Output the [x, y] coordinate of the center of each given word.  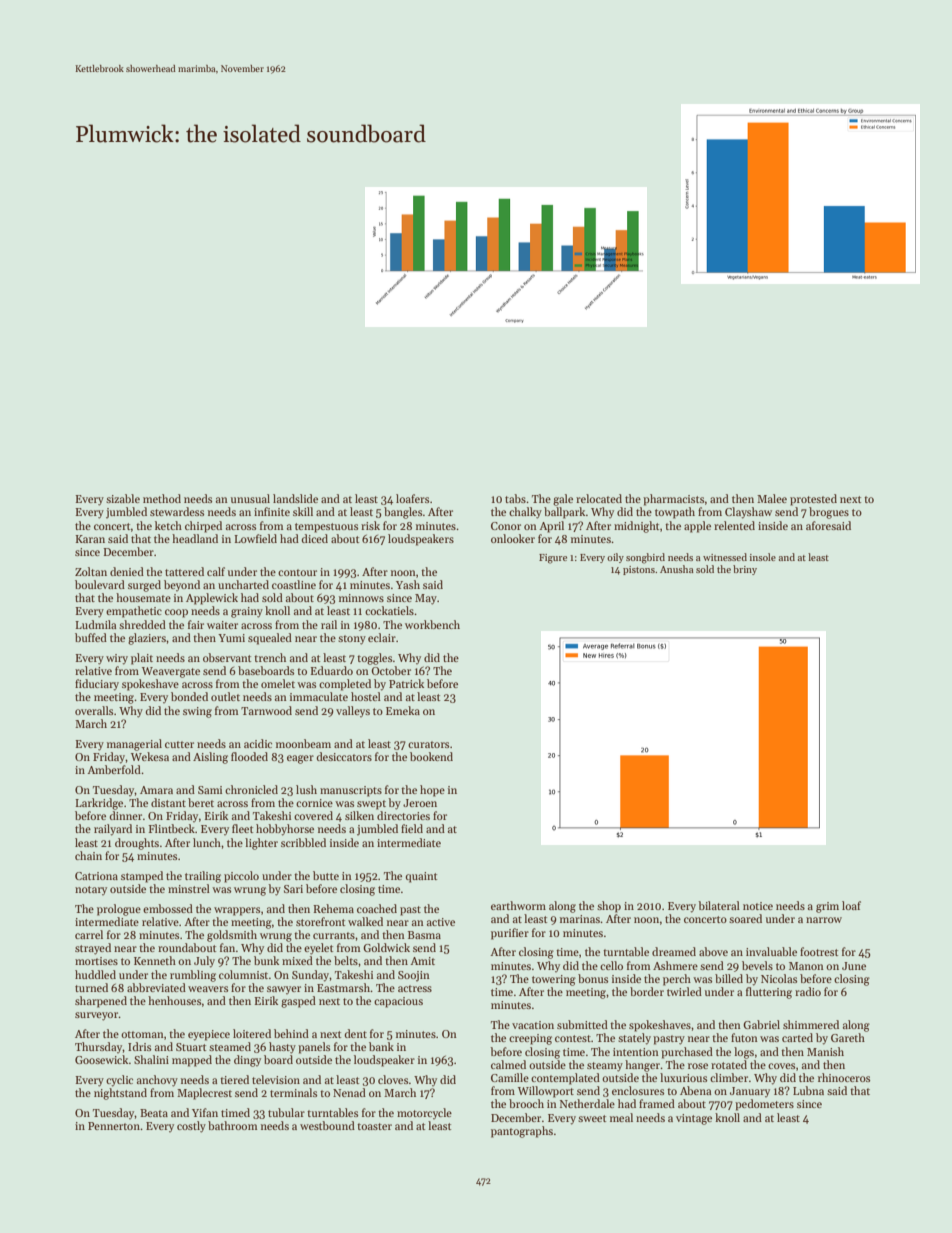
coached [377, 908]
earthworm [518, 905]
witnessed [725, 557]
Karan [90, 539]
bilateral [719, 905]
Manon [806, 966]
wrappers [237, 911]
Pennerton [114, 1126]
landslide [295, 498]
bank [381, 1046]
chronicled [251, 789]
